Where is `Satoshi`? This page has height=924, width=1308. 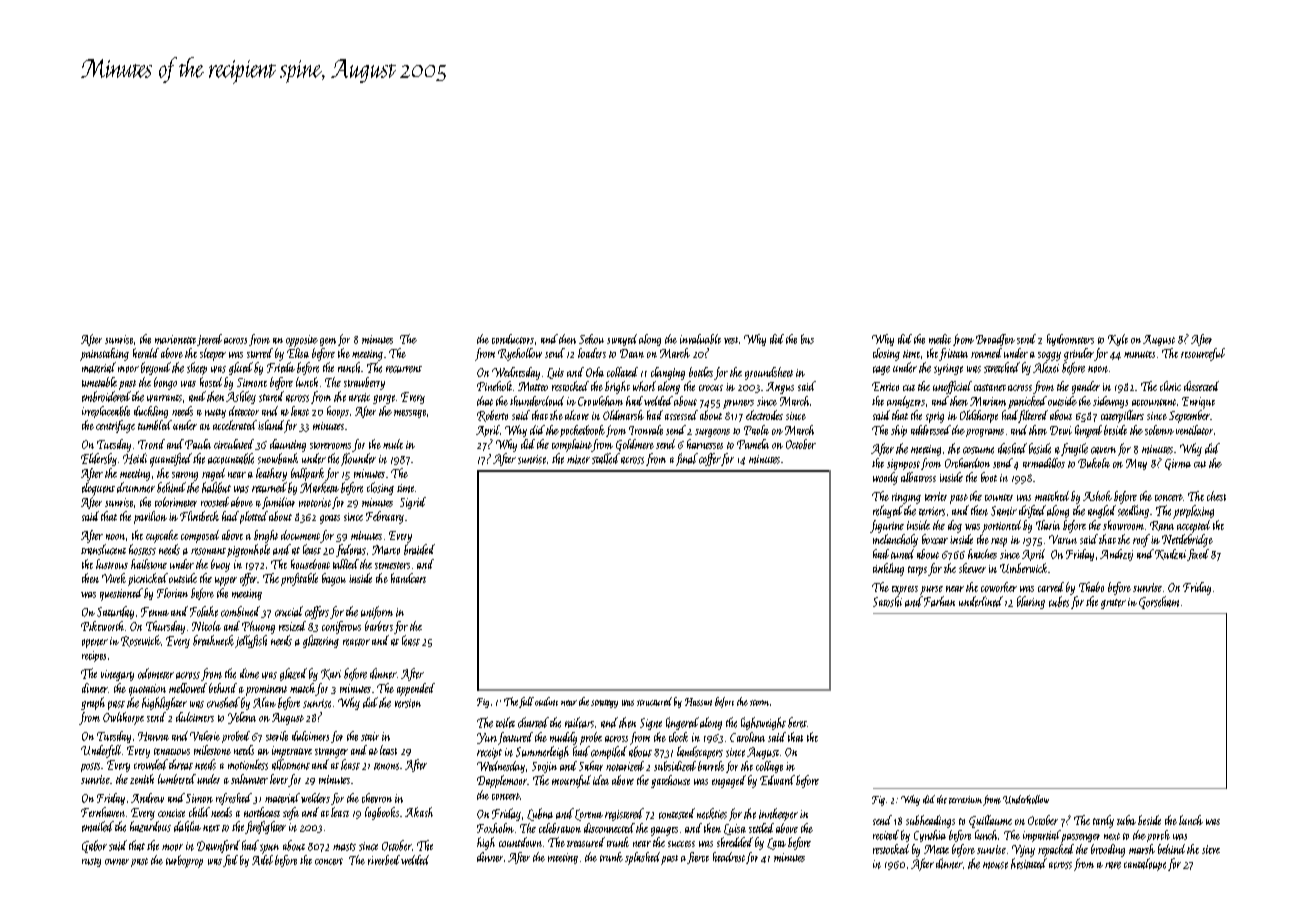
Satoshi is located at coordinates (887, 601).
